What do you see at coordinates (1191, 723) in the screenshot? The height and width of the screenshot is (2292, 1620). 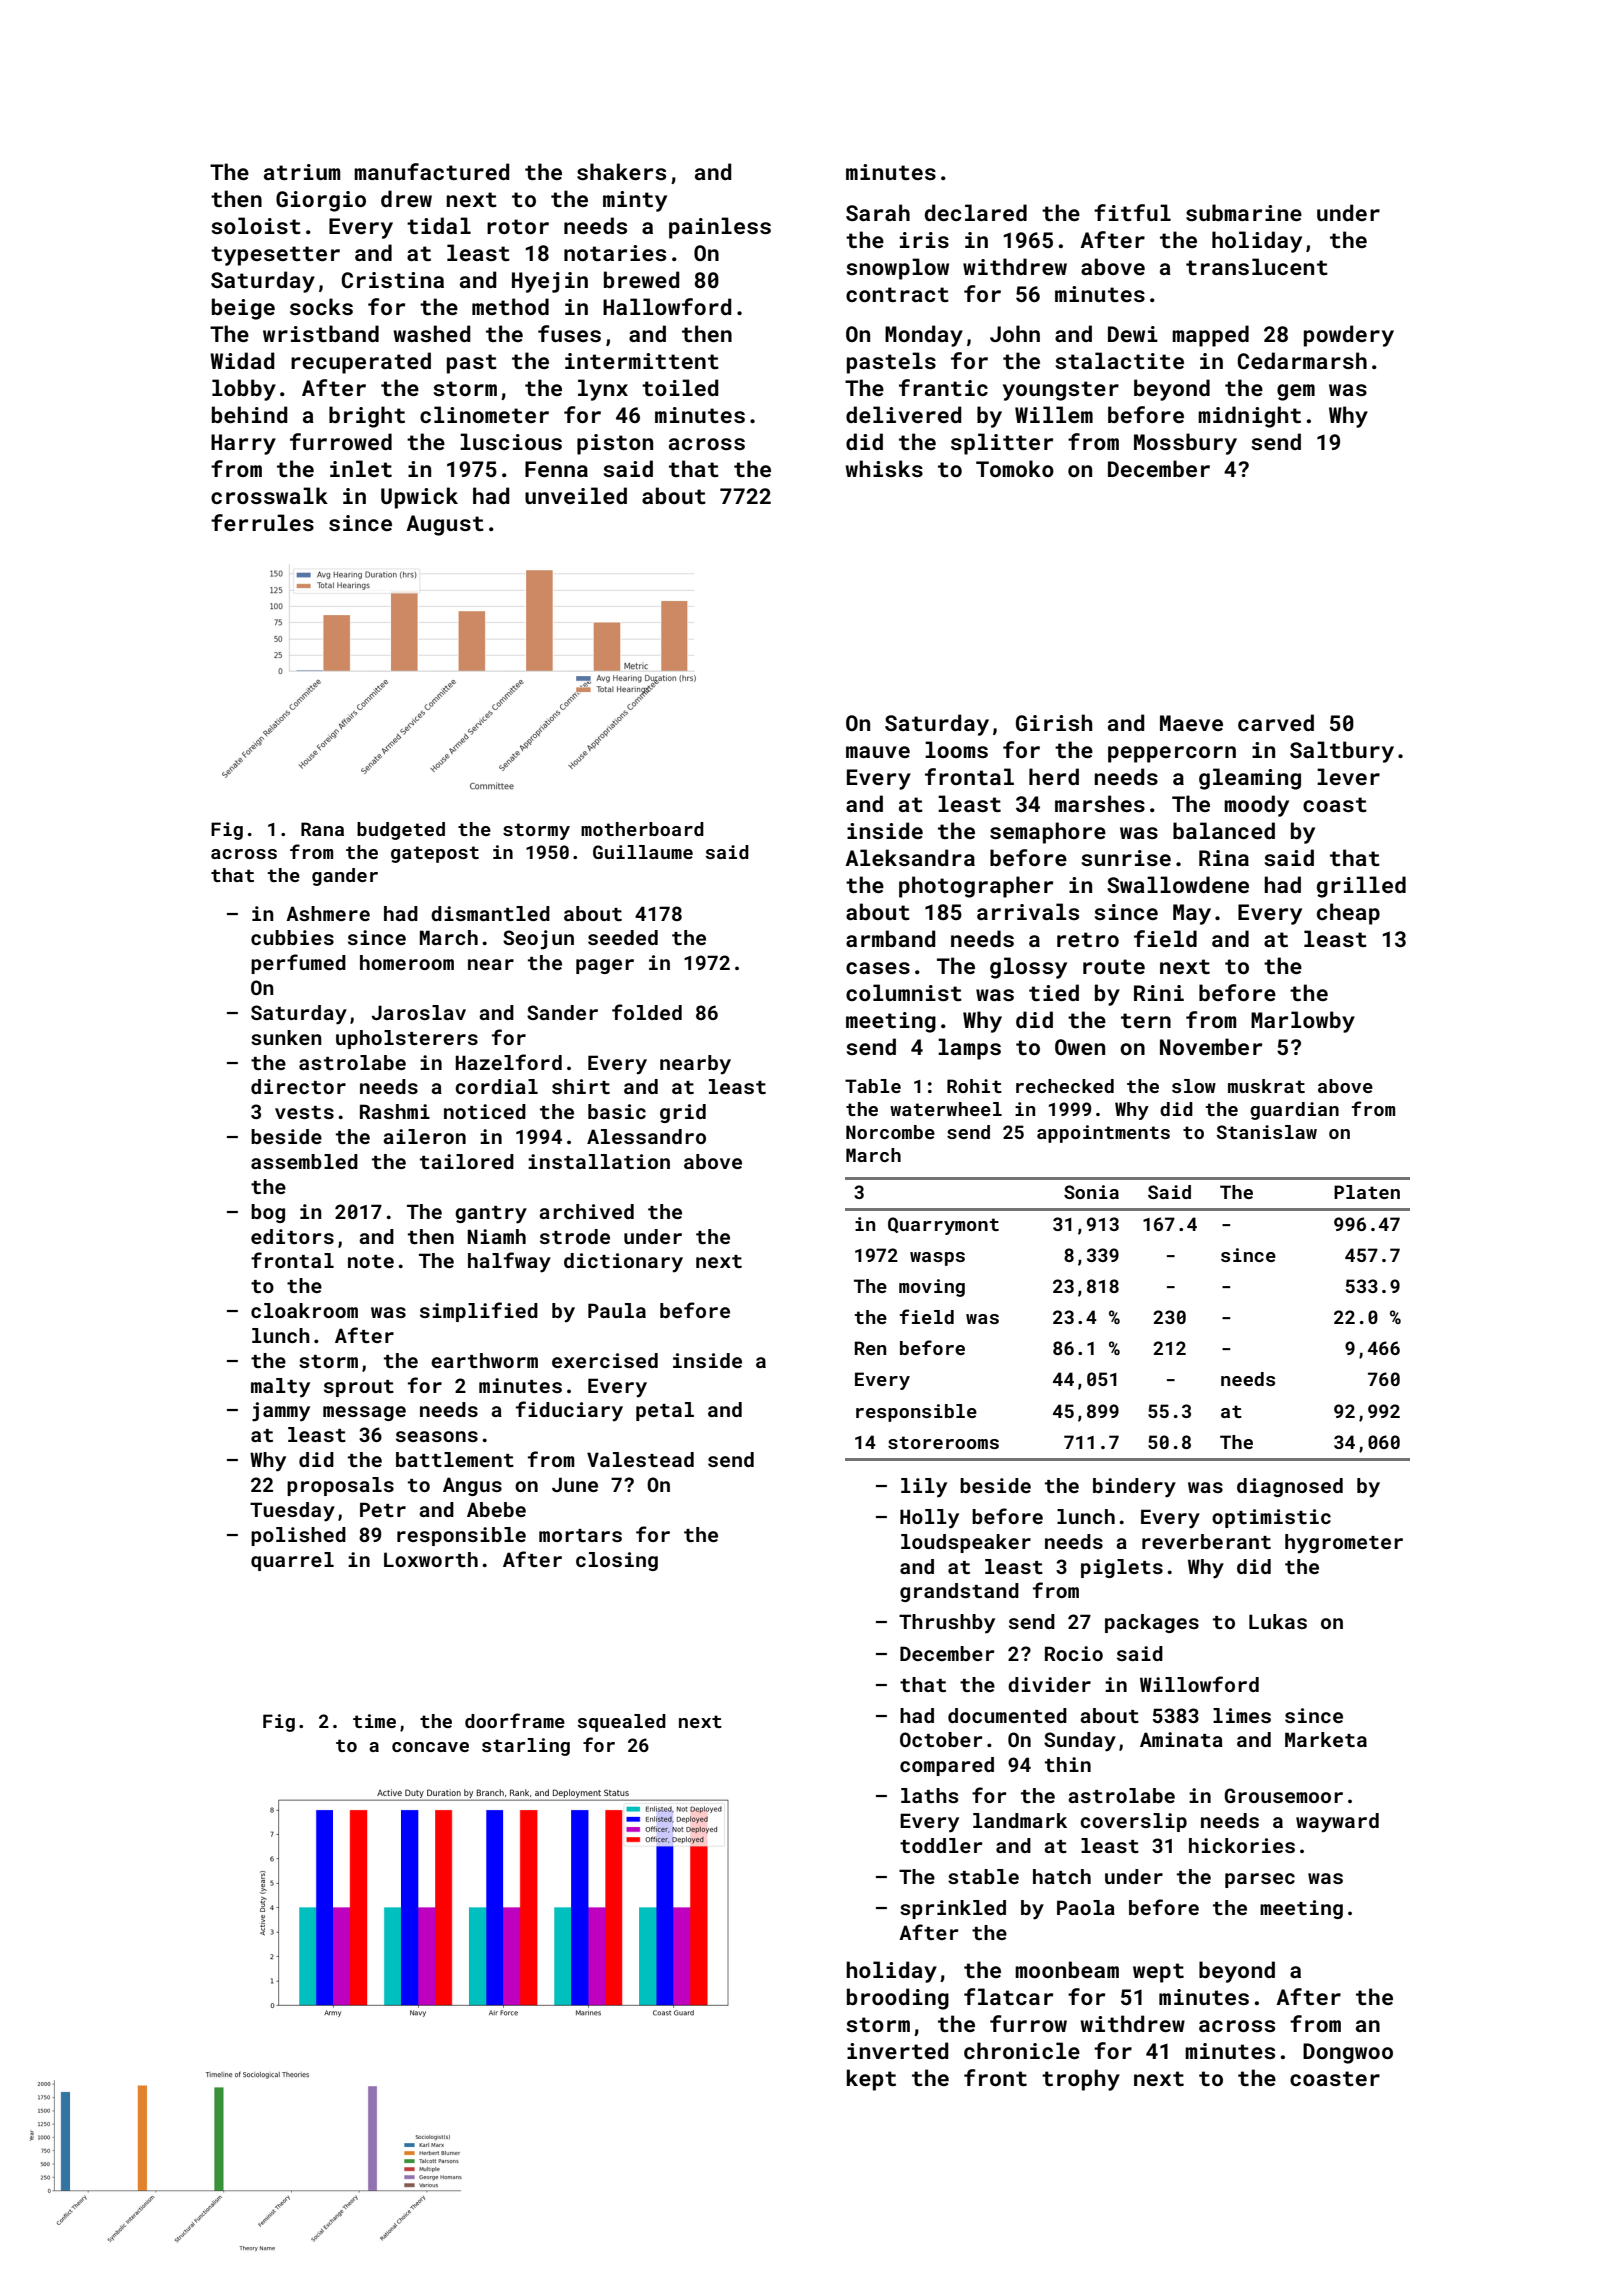 I see `Maeve` at bounding box center [1191, 723].
